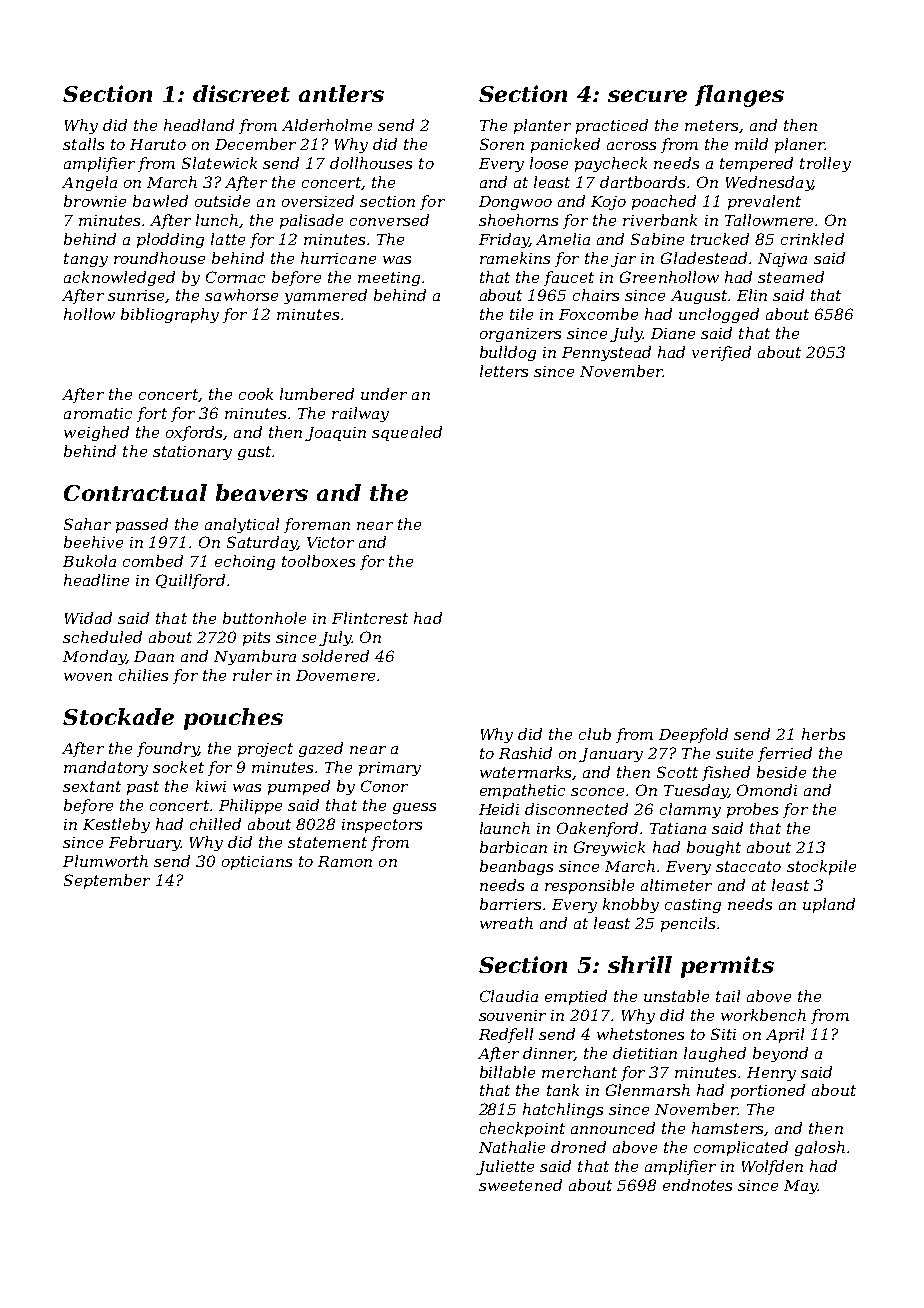 This screenshot has height=1308, width=924. What do you see at coordinates (606, 353) in the screenshot?
I see `Pennystead` at bounding box center [606, 353].
